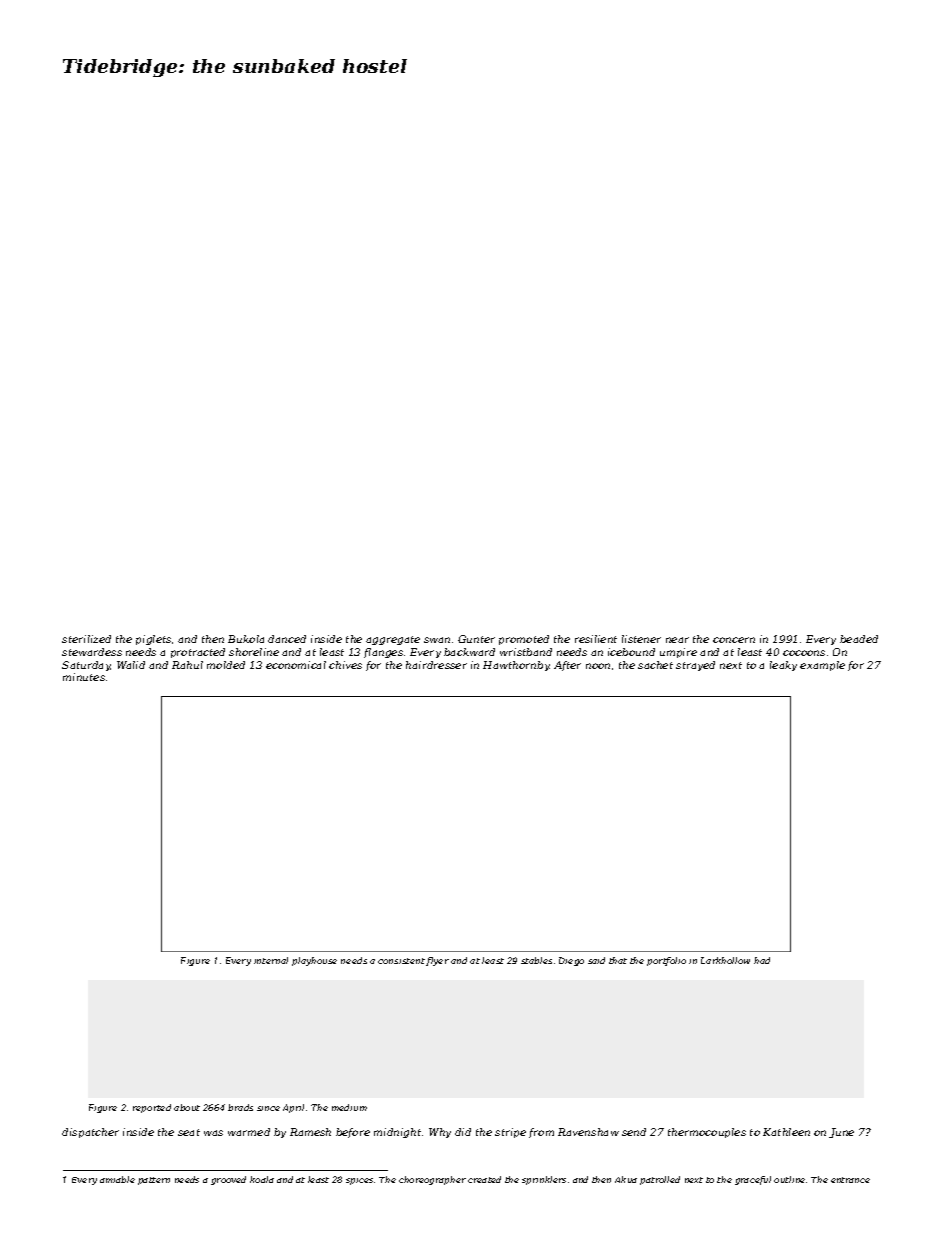  Describe the element at coordinates (271, 960) in the screenshot. I see `internal` at that location.
